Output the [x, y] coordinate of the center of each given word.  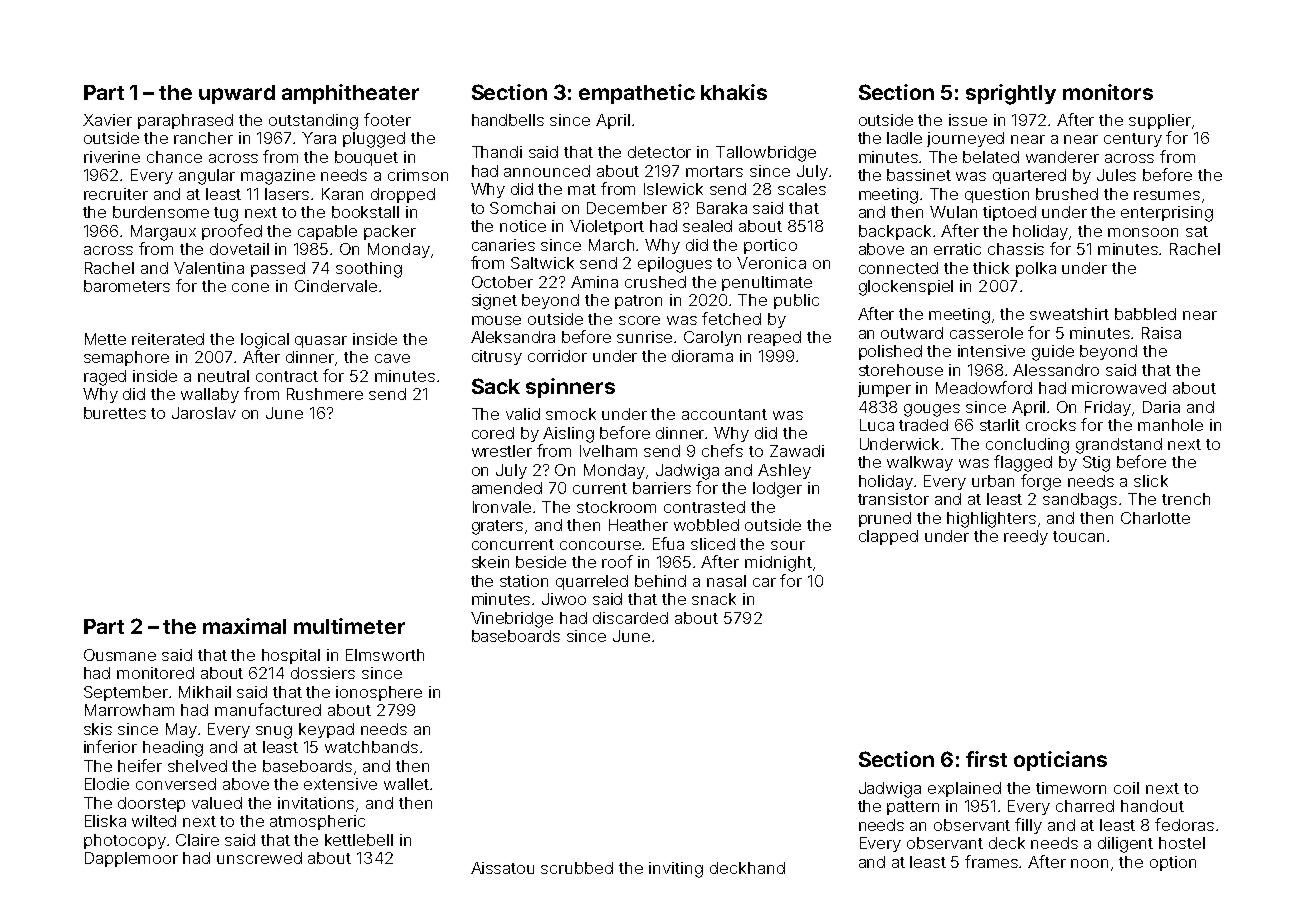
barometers [127, 286]
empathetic [637, 94]
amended [507, 488]
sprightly [1011, 94]
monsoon [1143, 232]
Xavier [107, 120]
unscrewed [259, 858]
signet [494, 302]
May [181, 730]
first [986, 759]
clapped [888, 537]
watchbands [371, 747]
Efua [668, 543]
